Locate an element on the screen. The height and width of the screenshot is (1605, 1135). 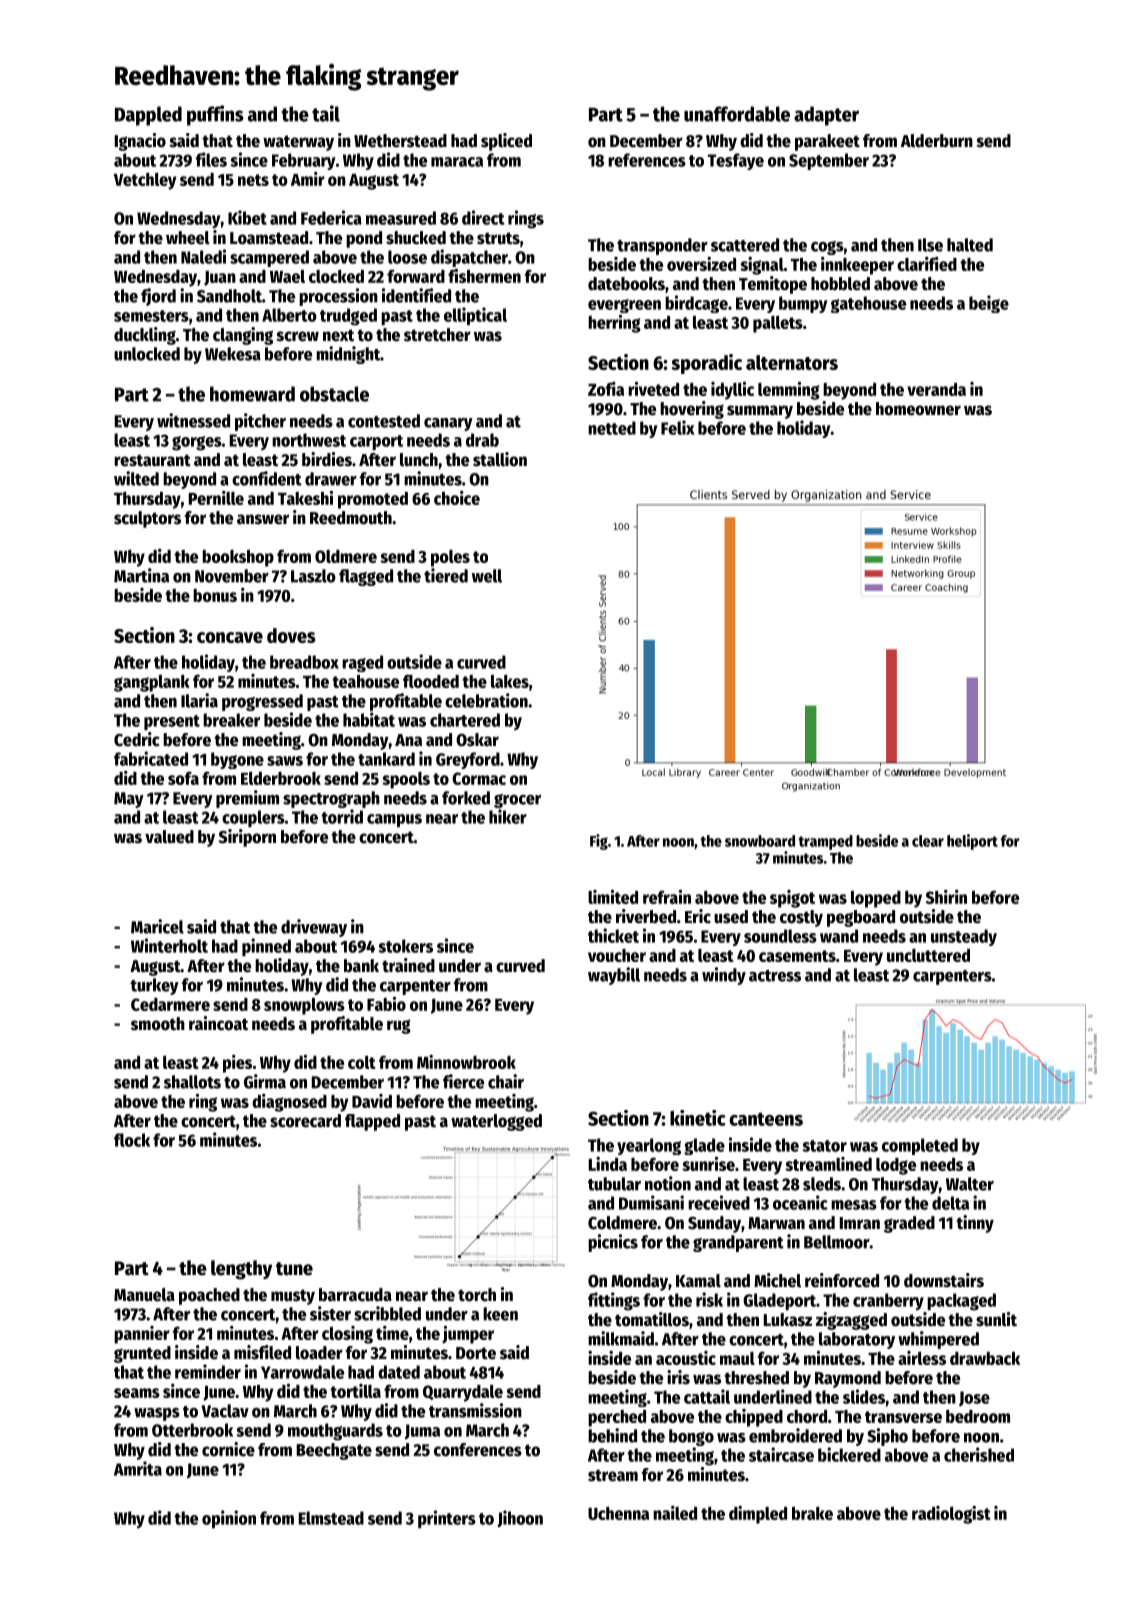
clarified is located at coordinates (927, 264).
